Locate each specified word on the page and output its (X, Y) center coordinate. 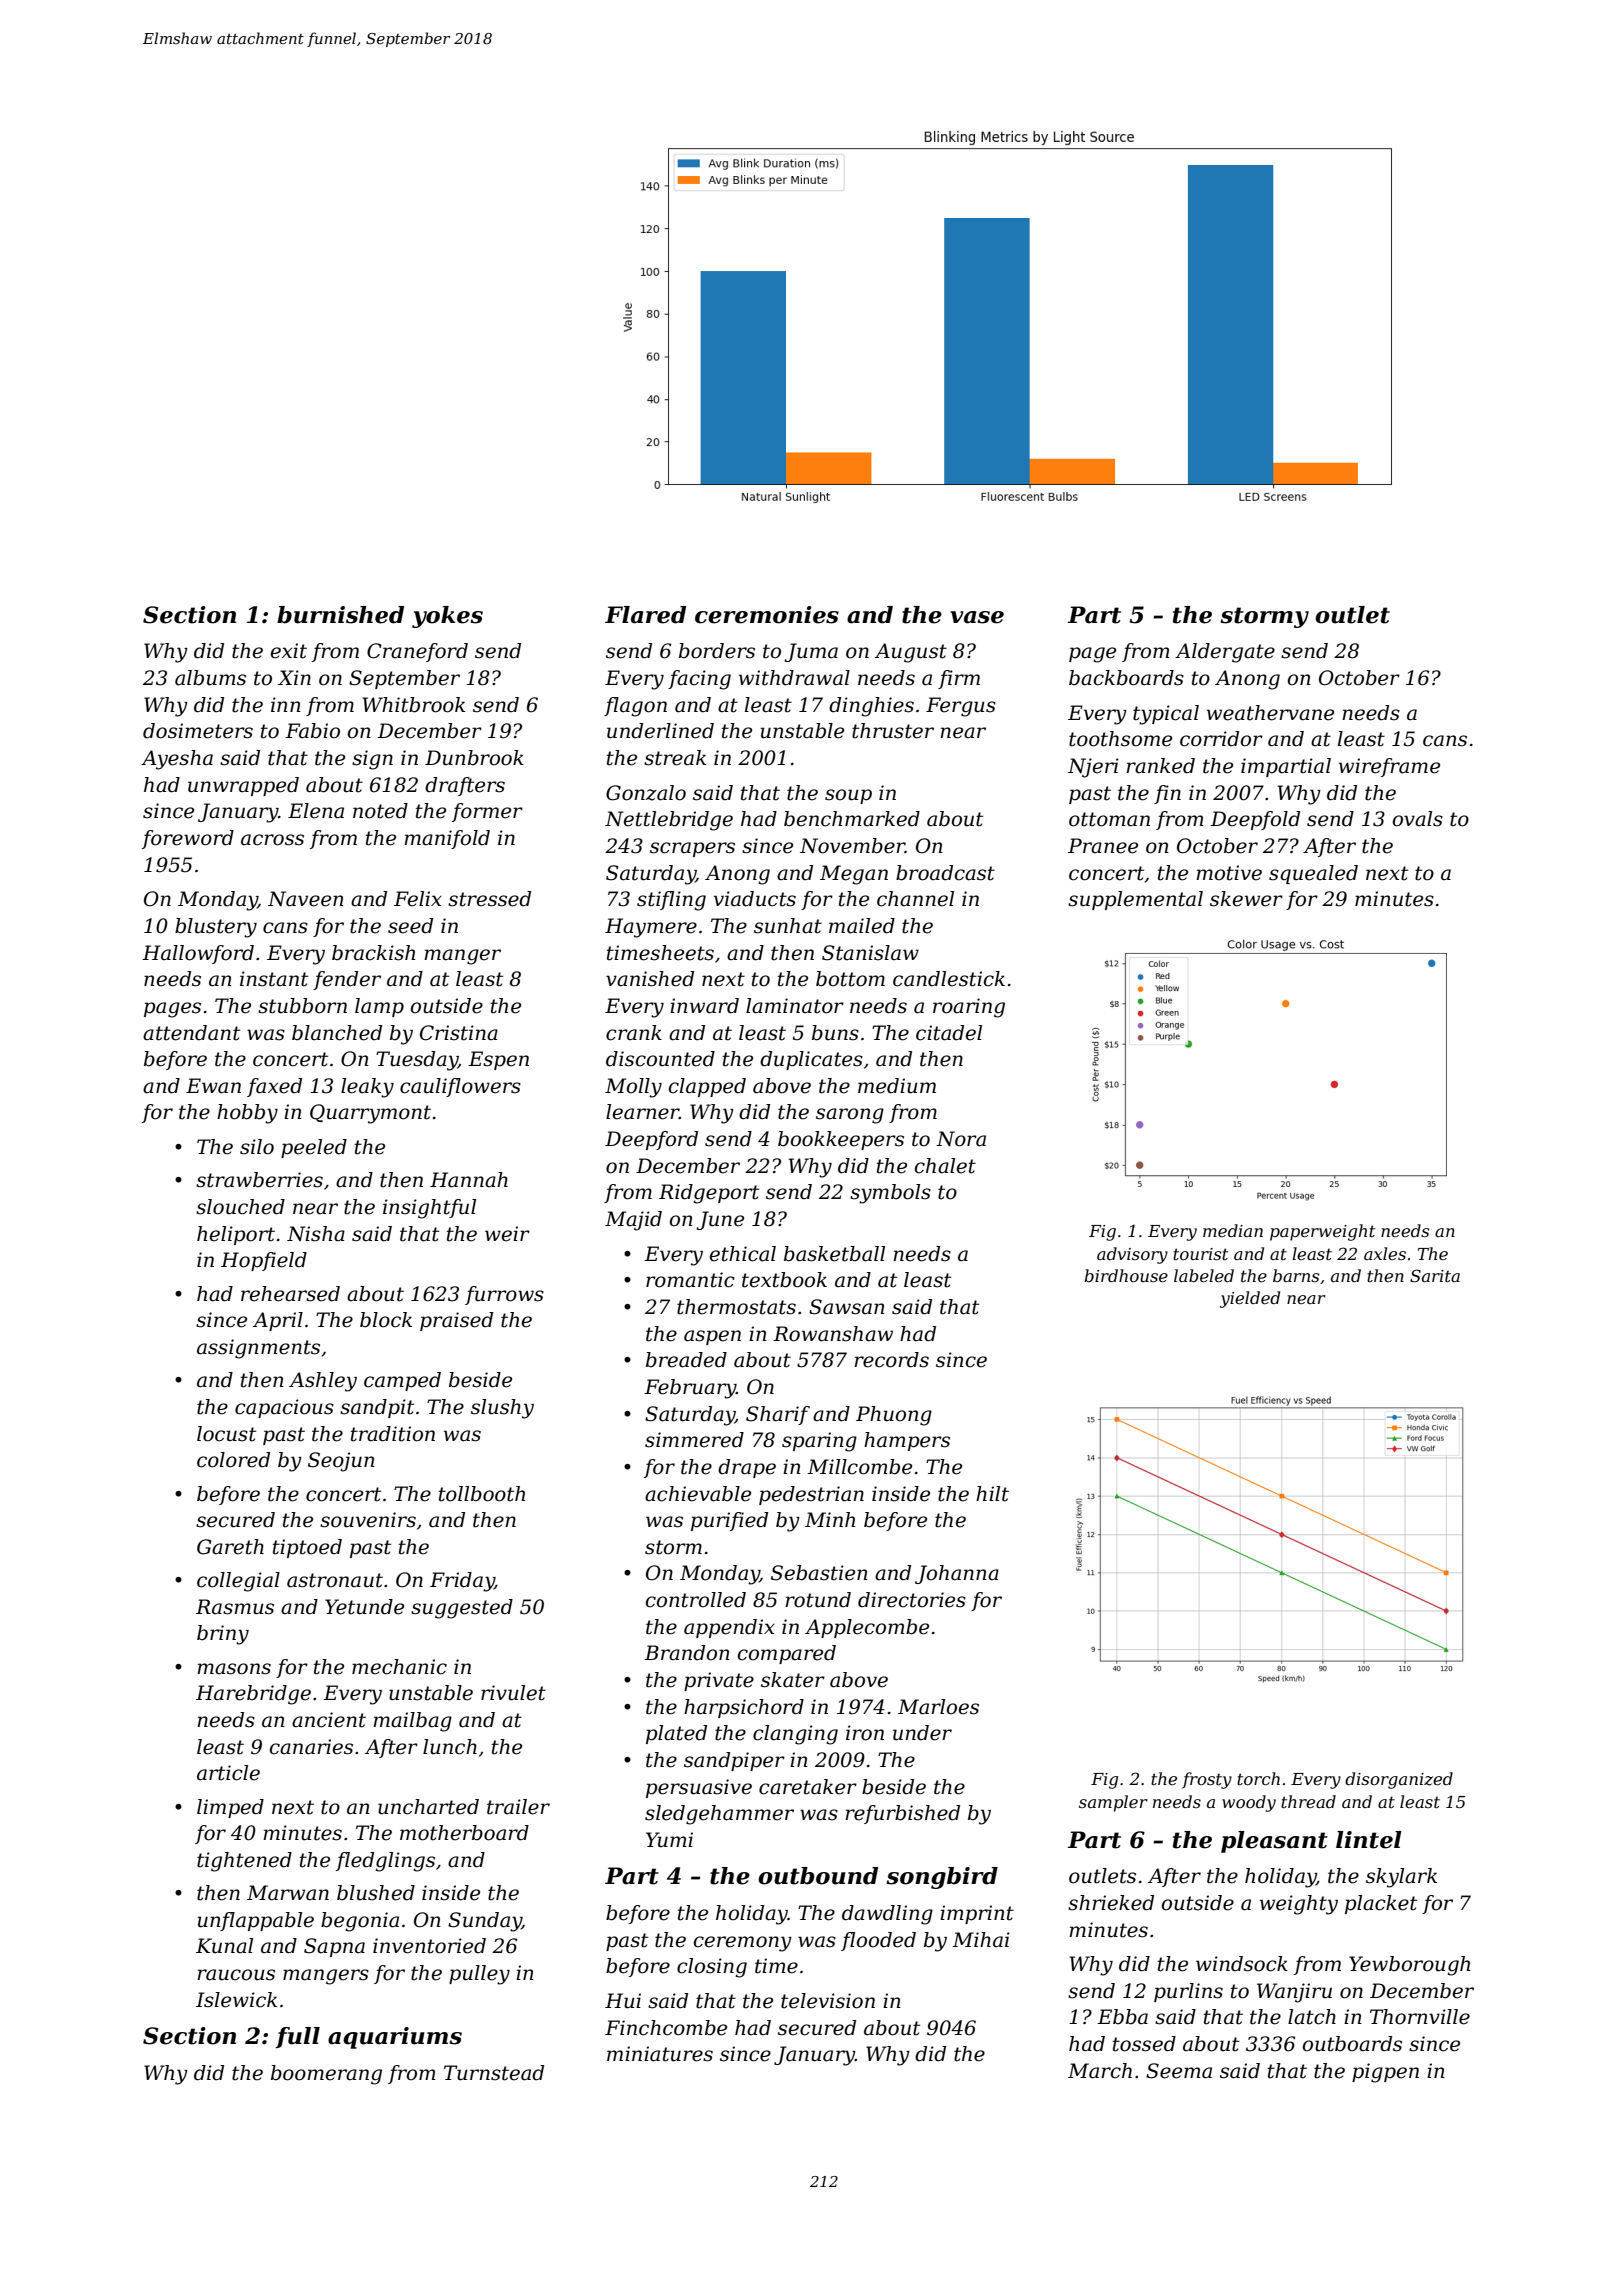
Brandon (687, 1653)
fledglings (385, 1862)
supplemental (1135, 900)
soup (848, 796)
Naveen (306, 899)
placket (1381, 1904)
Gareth (230, 1547)
